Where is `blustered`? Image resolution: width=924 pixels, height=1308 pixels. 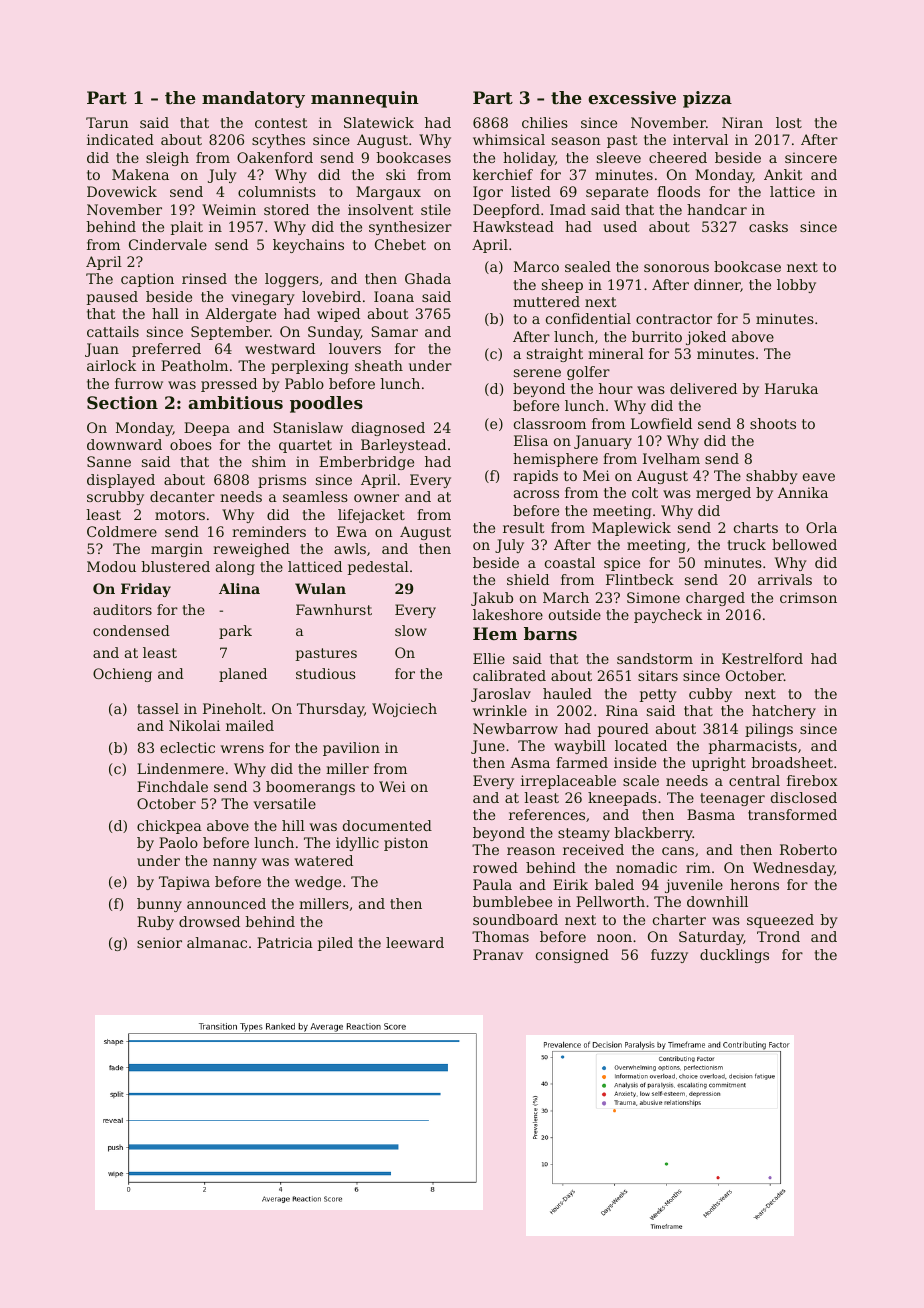 blustered is located at coordinates (175, 566).
